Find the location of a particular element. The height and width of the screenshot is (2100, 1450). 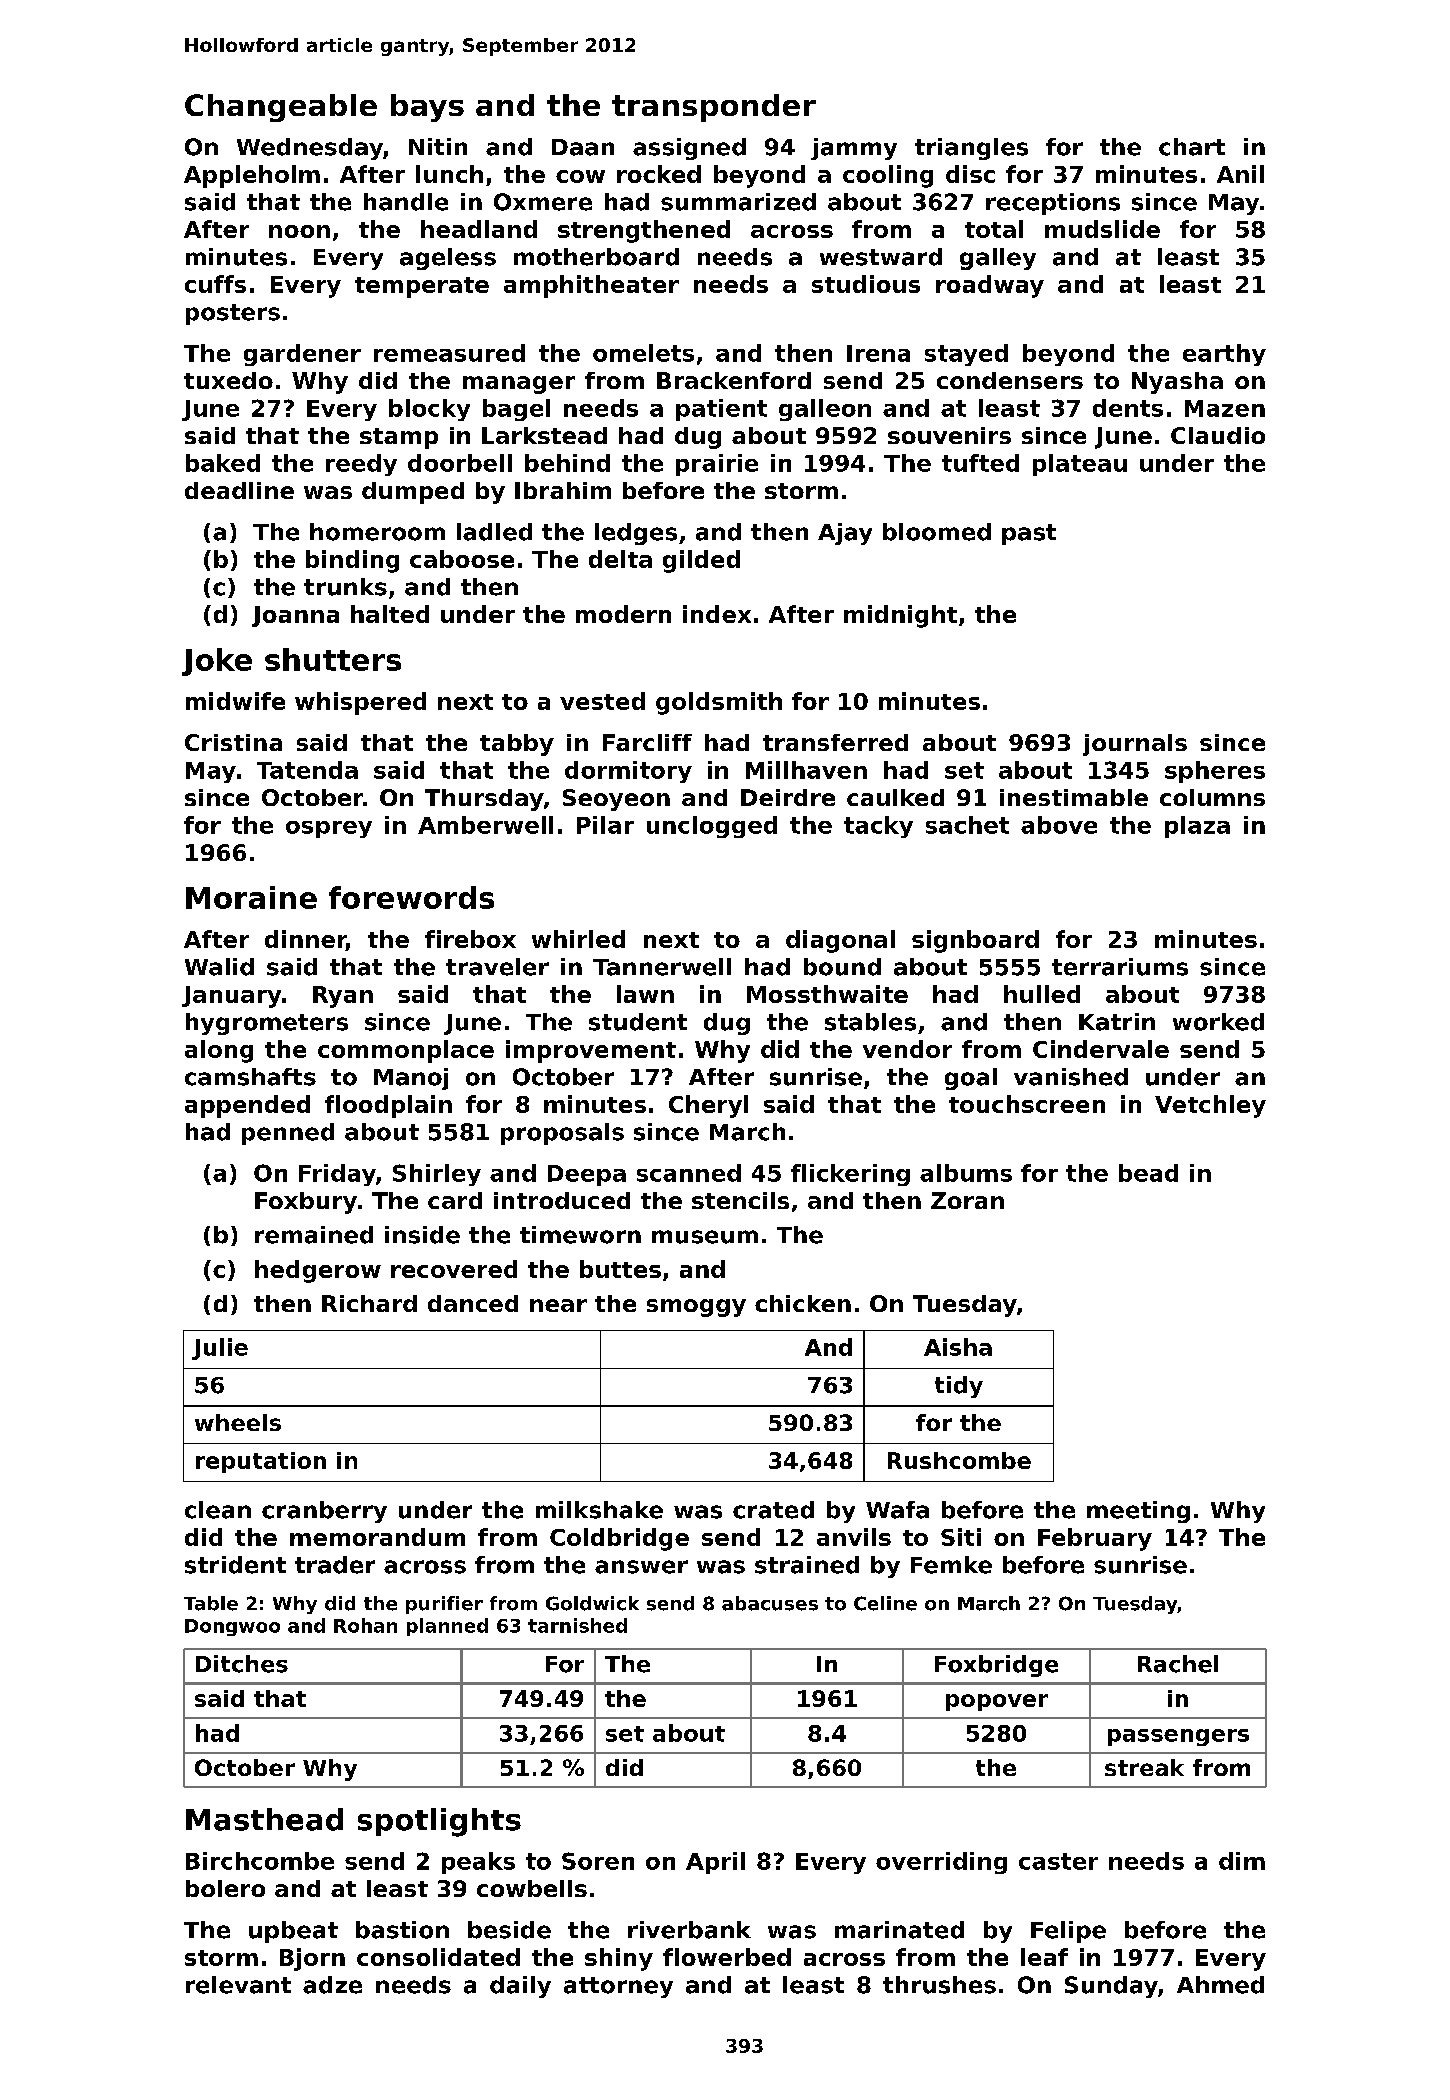

Larkstead is located at coordinates (544, 435).
